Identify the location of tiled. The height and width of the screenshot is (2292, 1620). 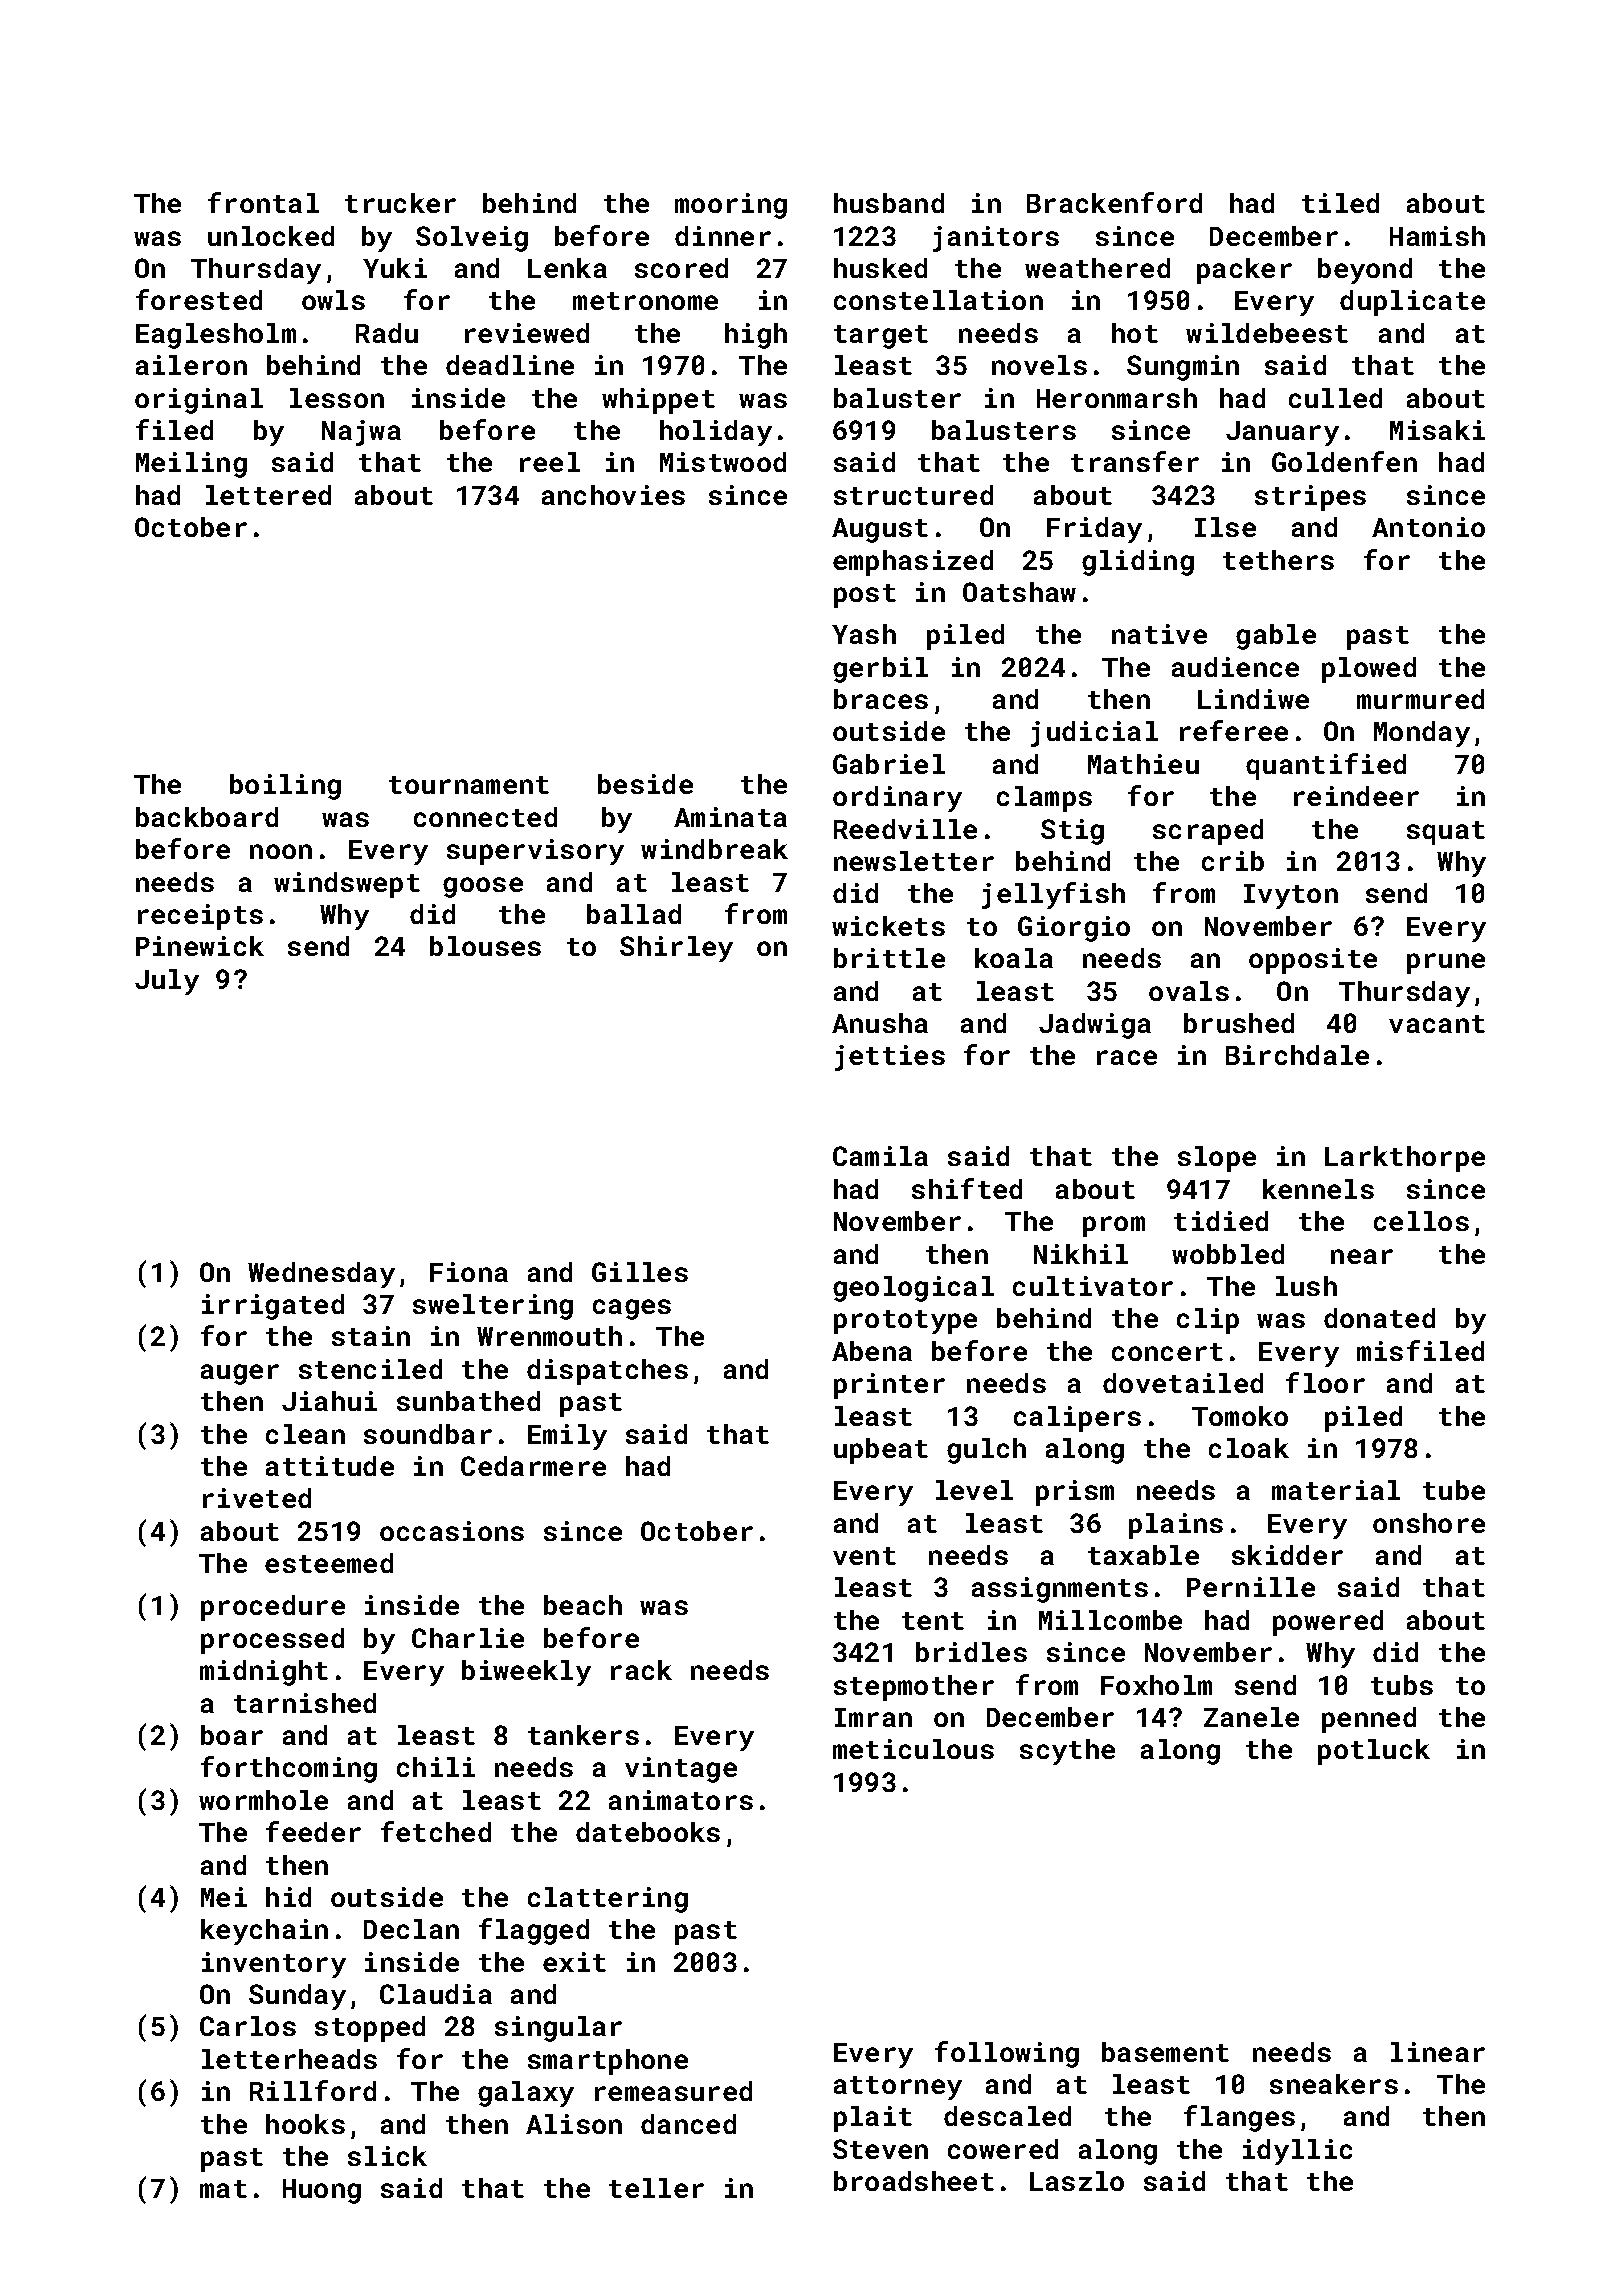
(1340, 203).
